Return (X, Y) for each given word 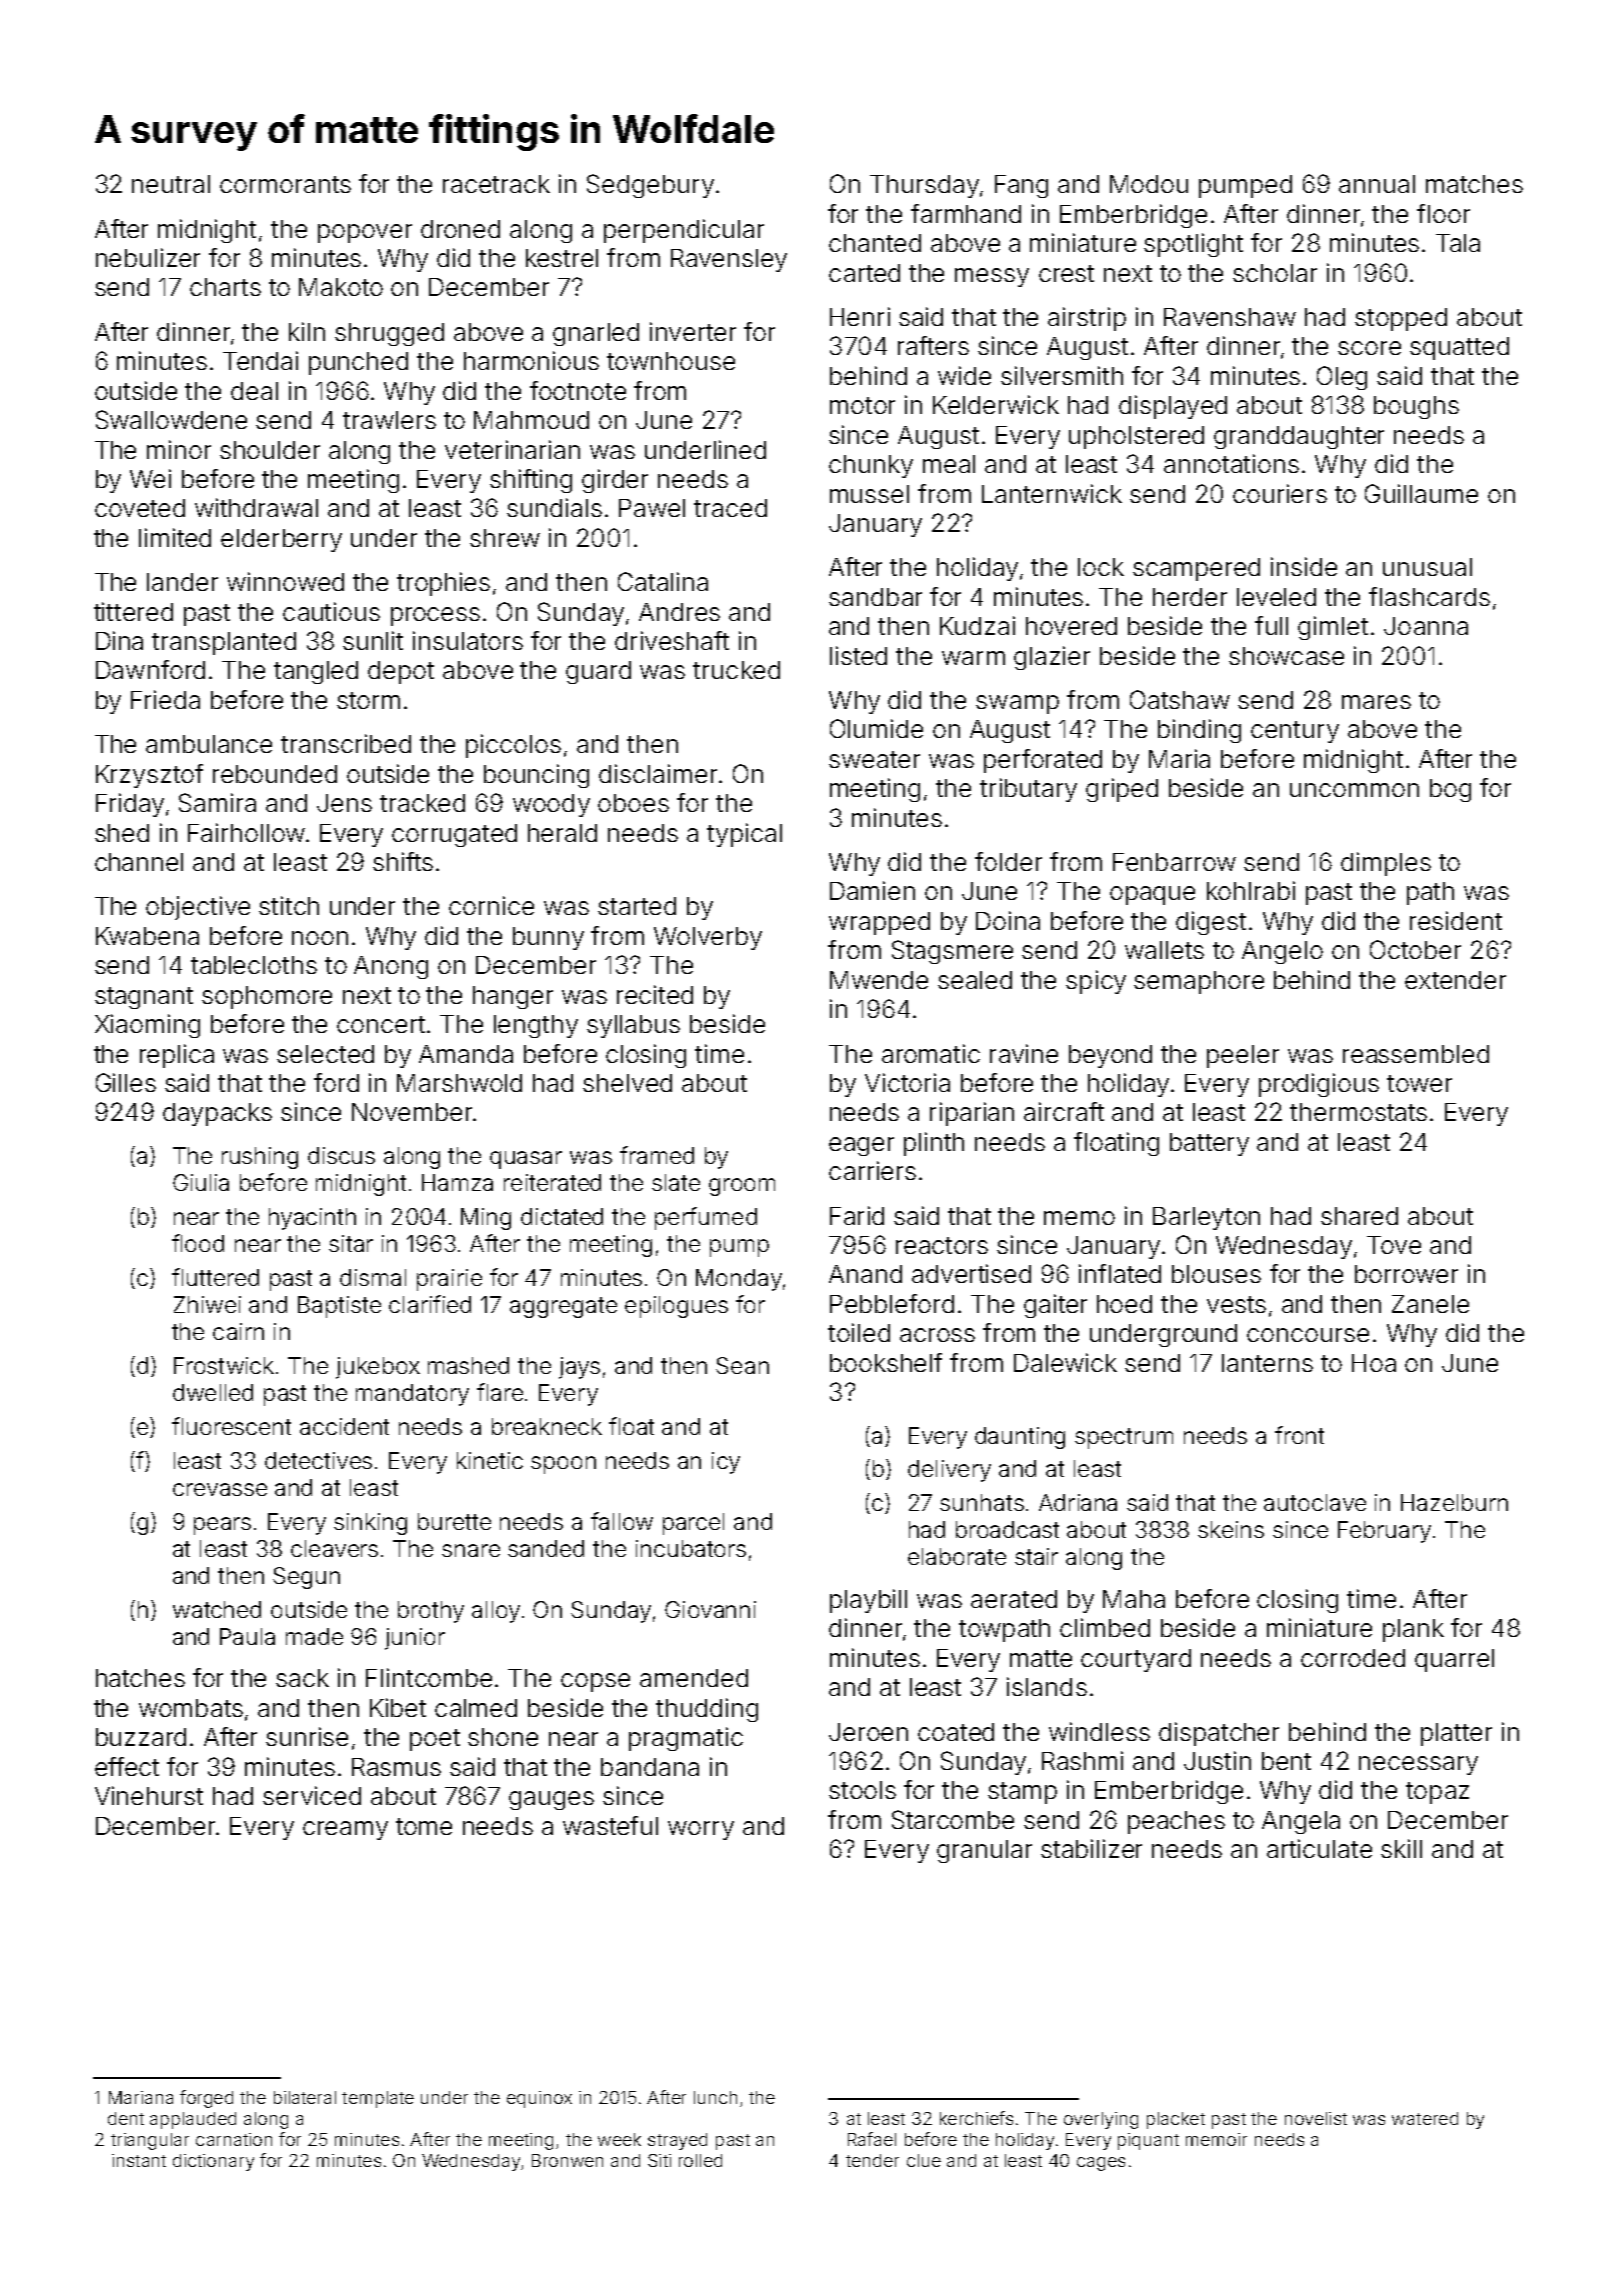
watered (1425, 2118)
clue (924, 2160)
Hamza (457, 1182)
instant (139, 2160)
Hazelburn (1454, 1502)
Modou (1149, 184)
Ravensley (729, 260)
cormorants (285, 184)
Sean (742, 1365)
